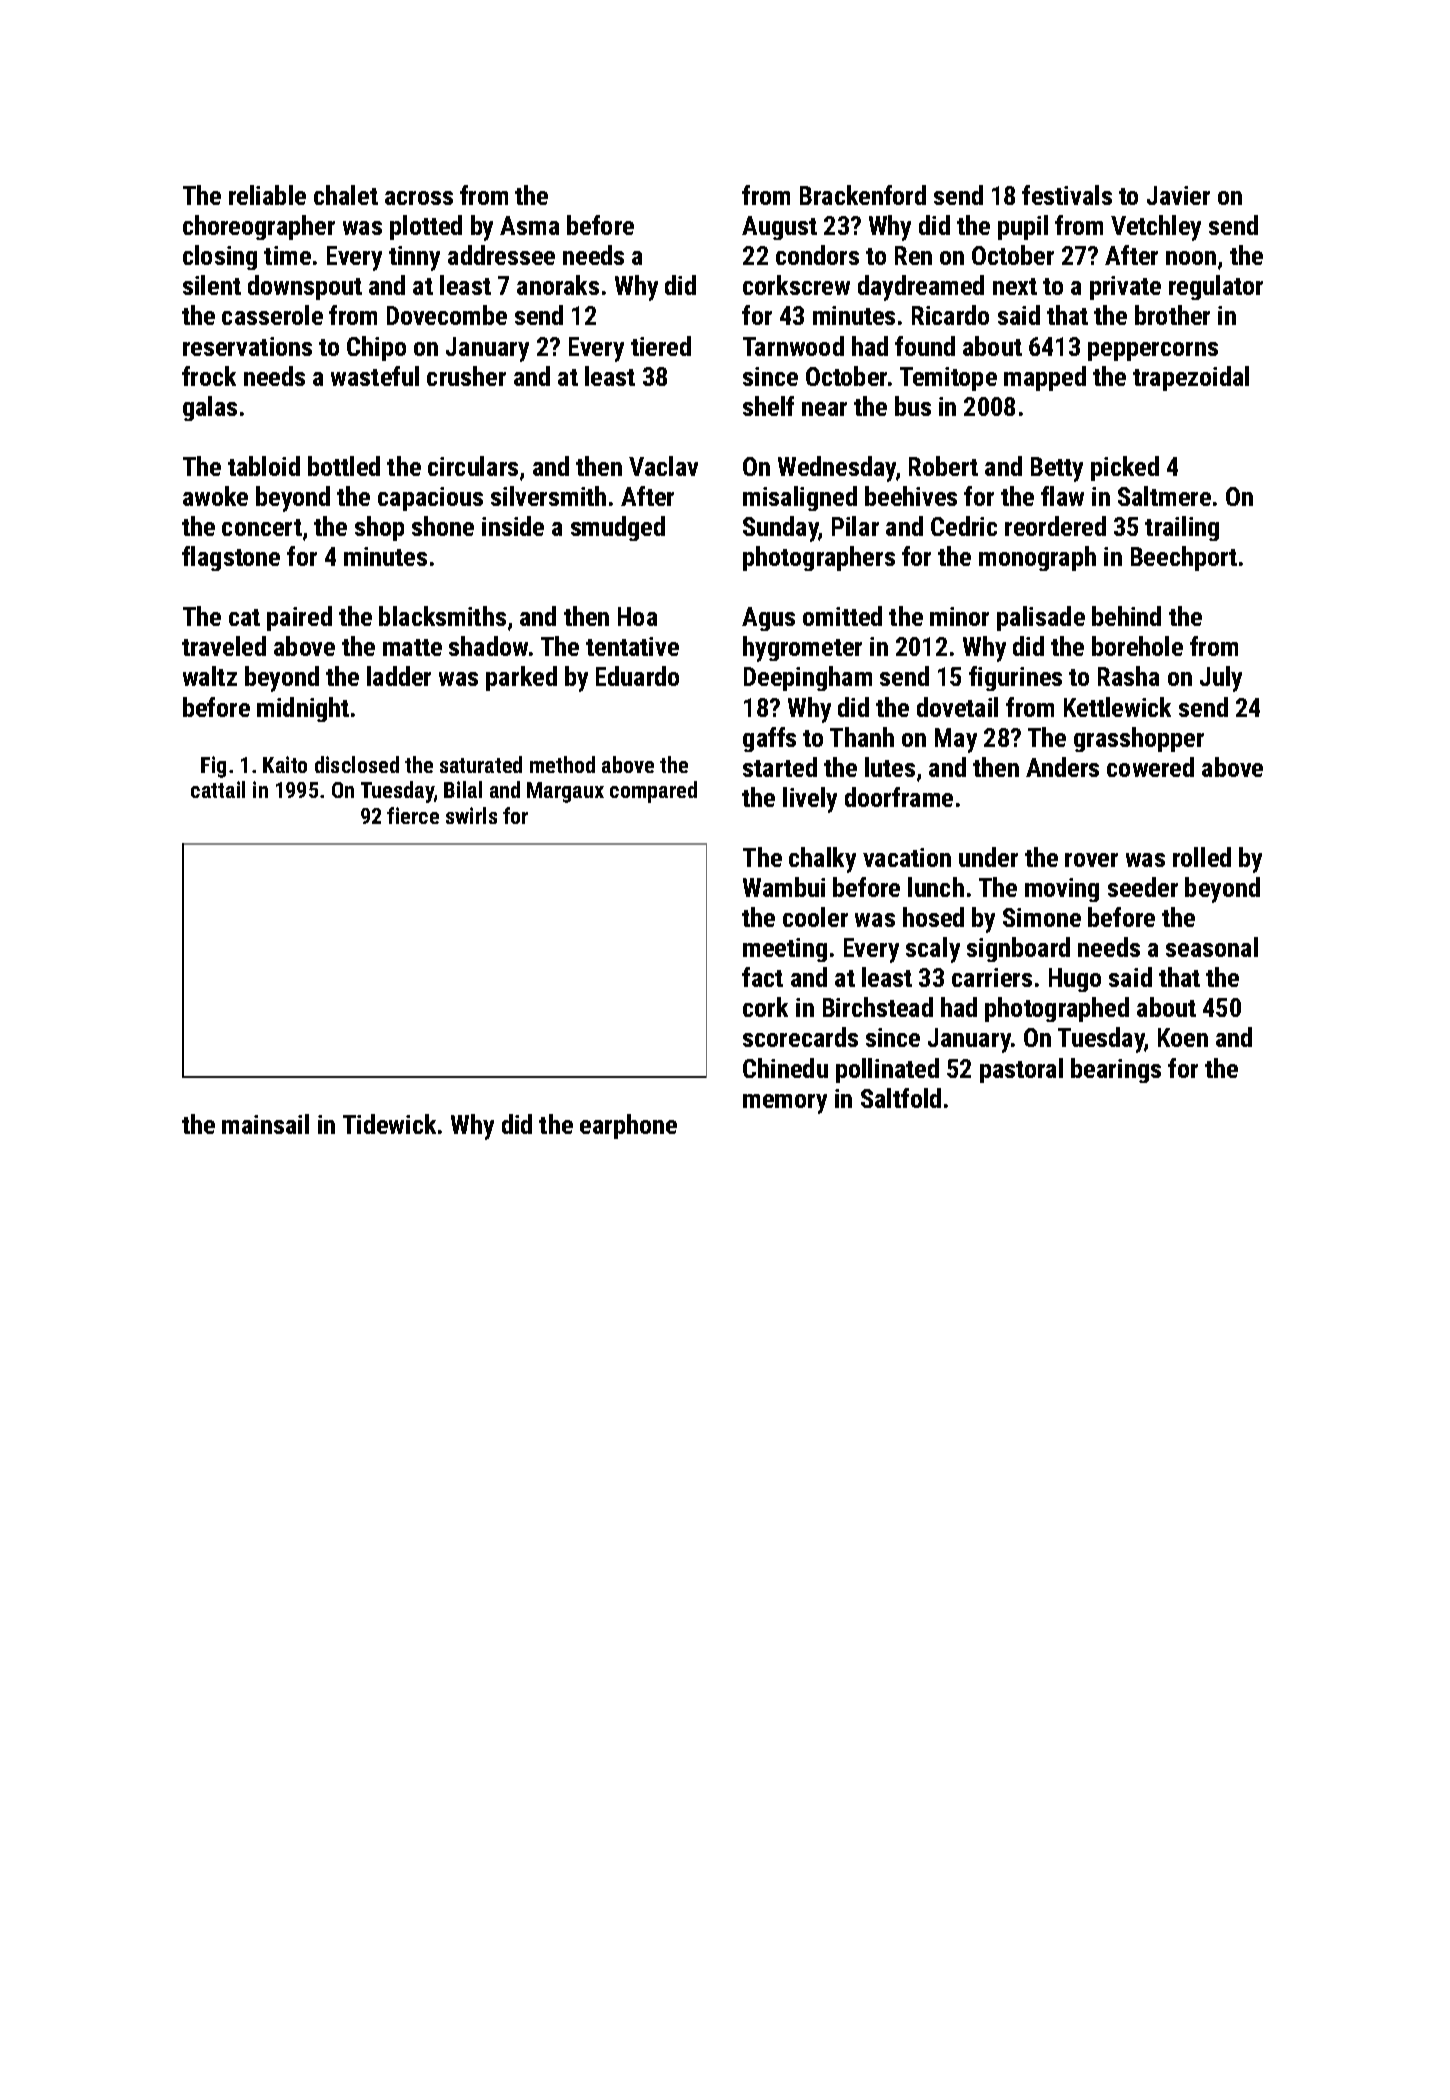 This screenshot has height=2100, width=1450. What do you see at coordinates (1057, 469) in the screenshot?
I see `Betty` at bounding box center [1057, 469].
